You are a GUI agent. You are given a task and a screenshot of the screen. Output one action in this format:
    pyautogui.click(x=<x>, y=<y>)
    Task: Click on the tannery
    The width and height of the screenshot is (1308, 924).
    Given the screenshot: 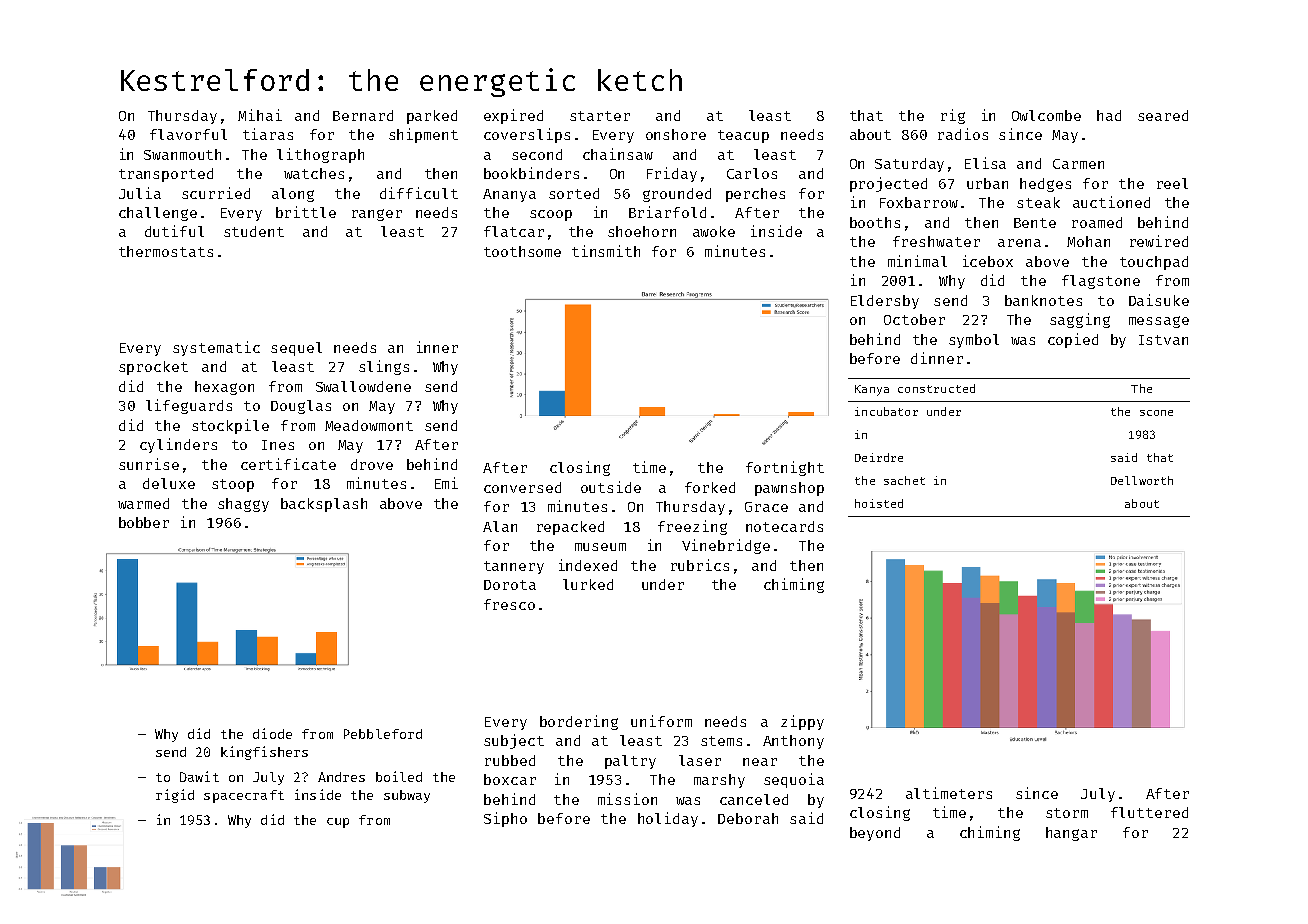 What is the action you would take?
    pyautogui.click(x=514, y=567)
